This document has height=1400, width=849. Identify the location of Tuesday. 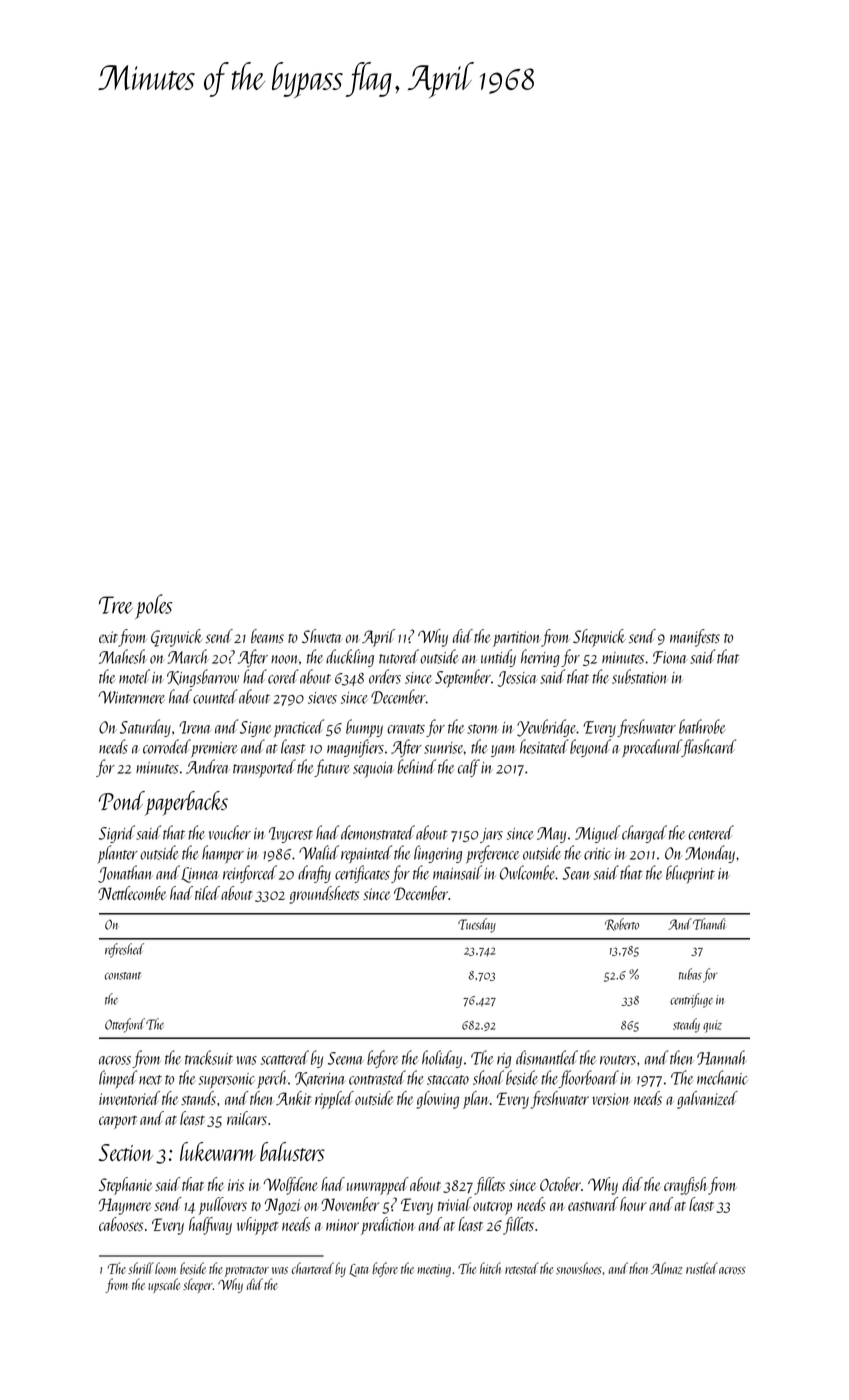
(477, 925).
